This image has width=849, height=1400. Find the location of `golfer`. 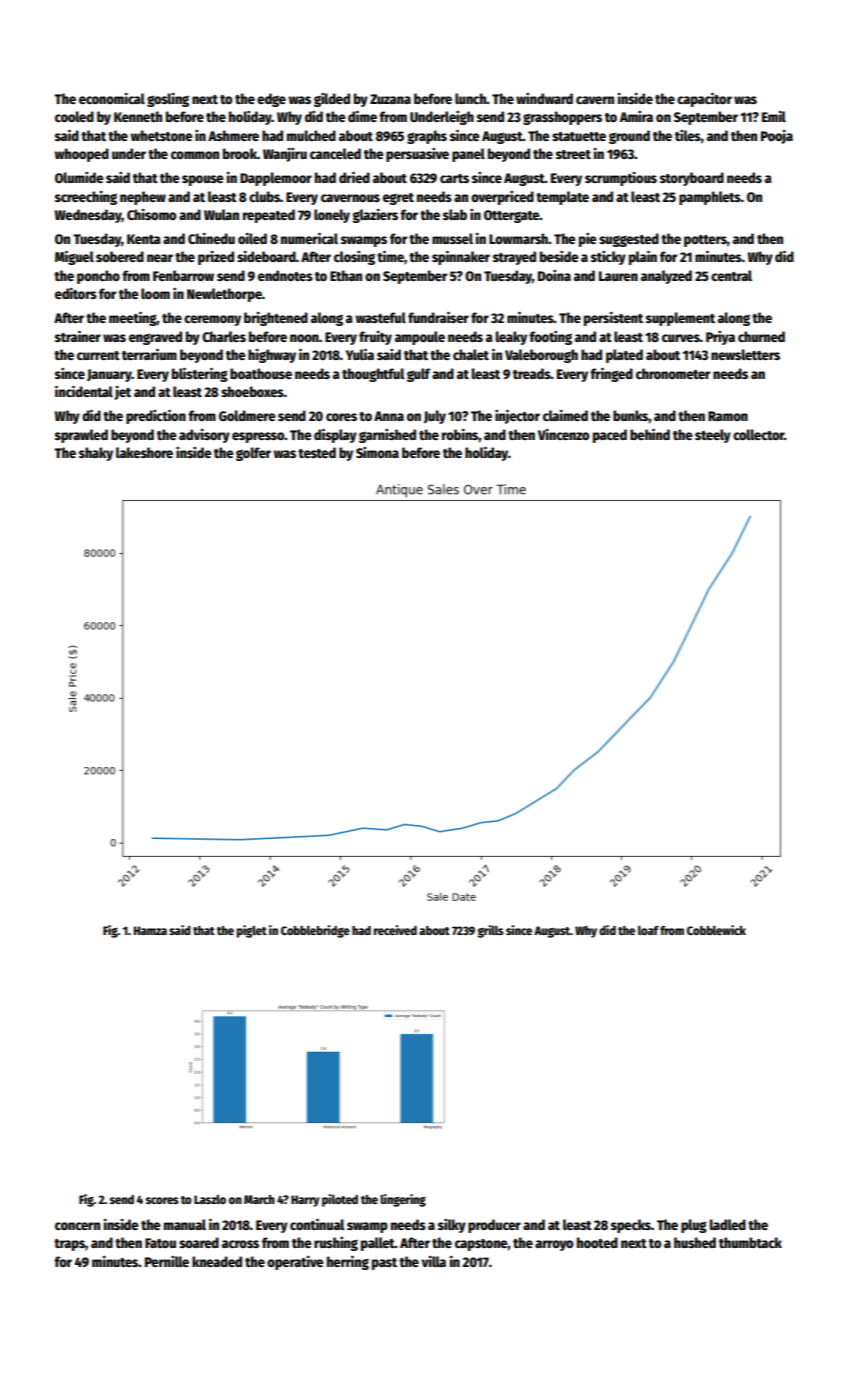

golfer is located at coordinates (253, 454).
